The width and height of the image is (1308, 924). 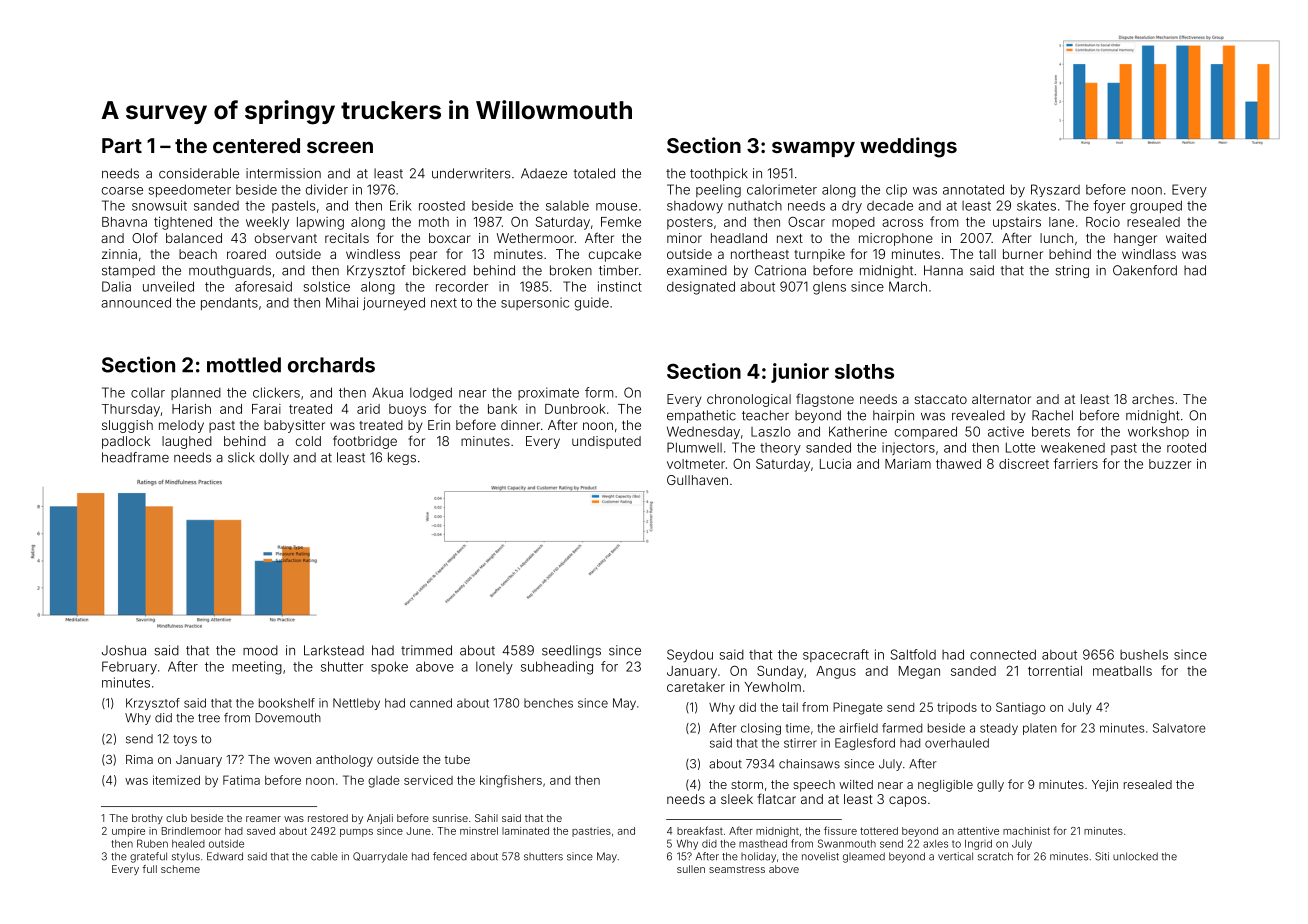 What do you see at coordinates (719, 174) in the image?
I see `toothpick` at bounding box center [719, 174].
